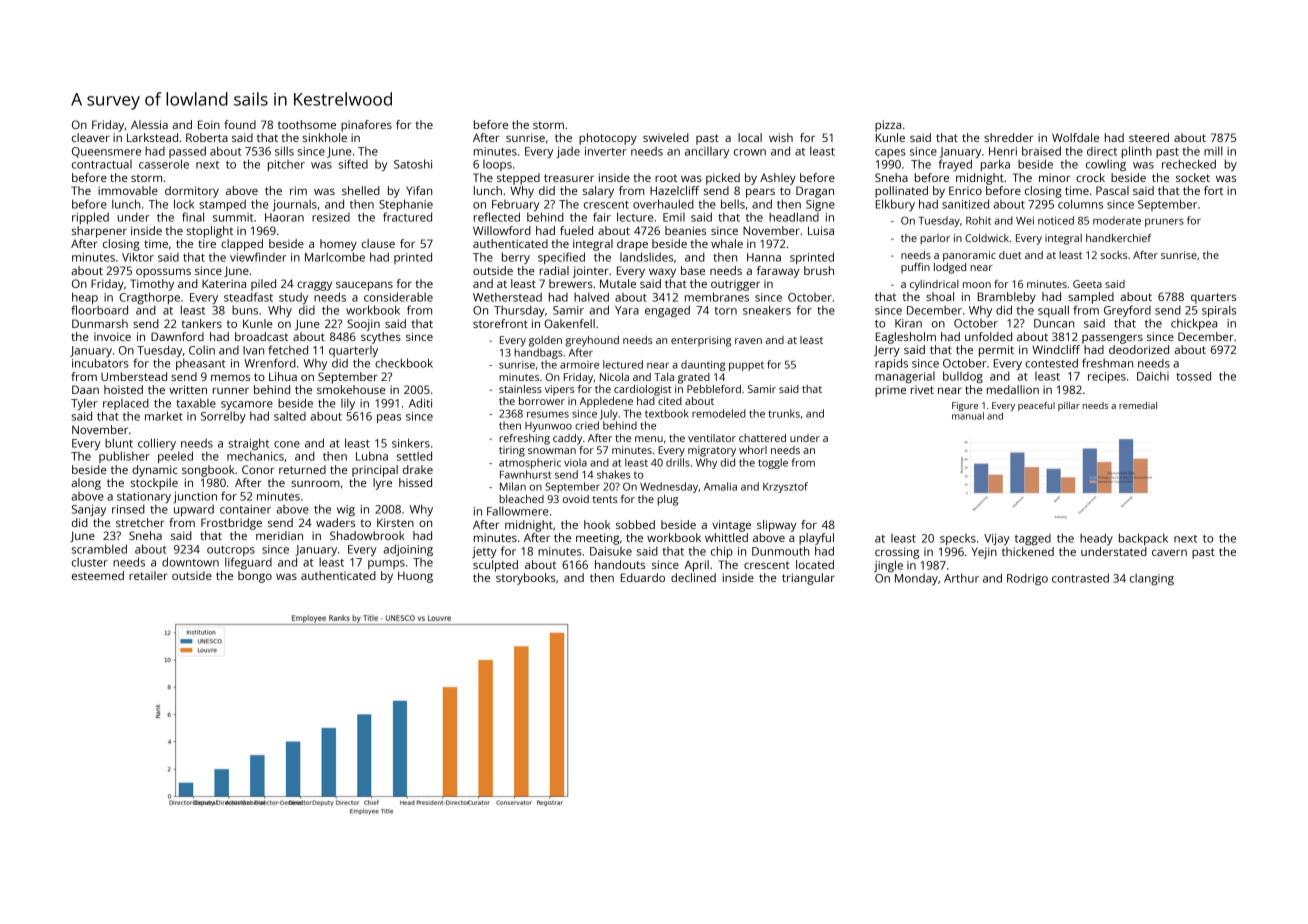 This screenshot has width=1308, height=924. I want to click on Hyunwoo, so click(548, 427).
